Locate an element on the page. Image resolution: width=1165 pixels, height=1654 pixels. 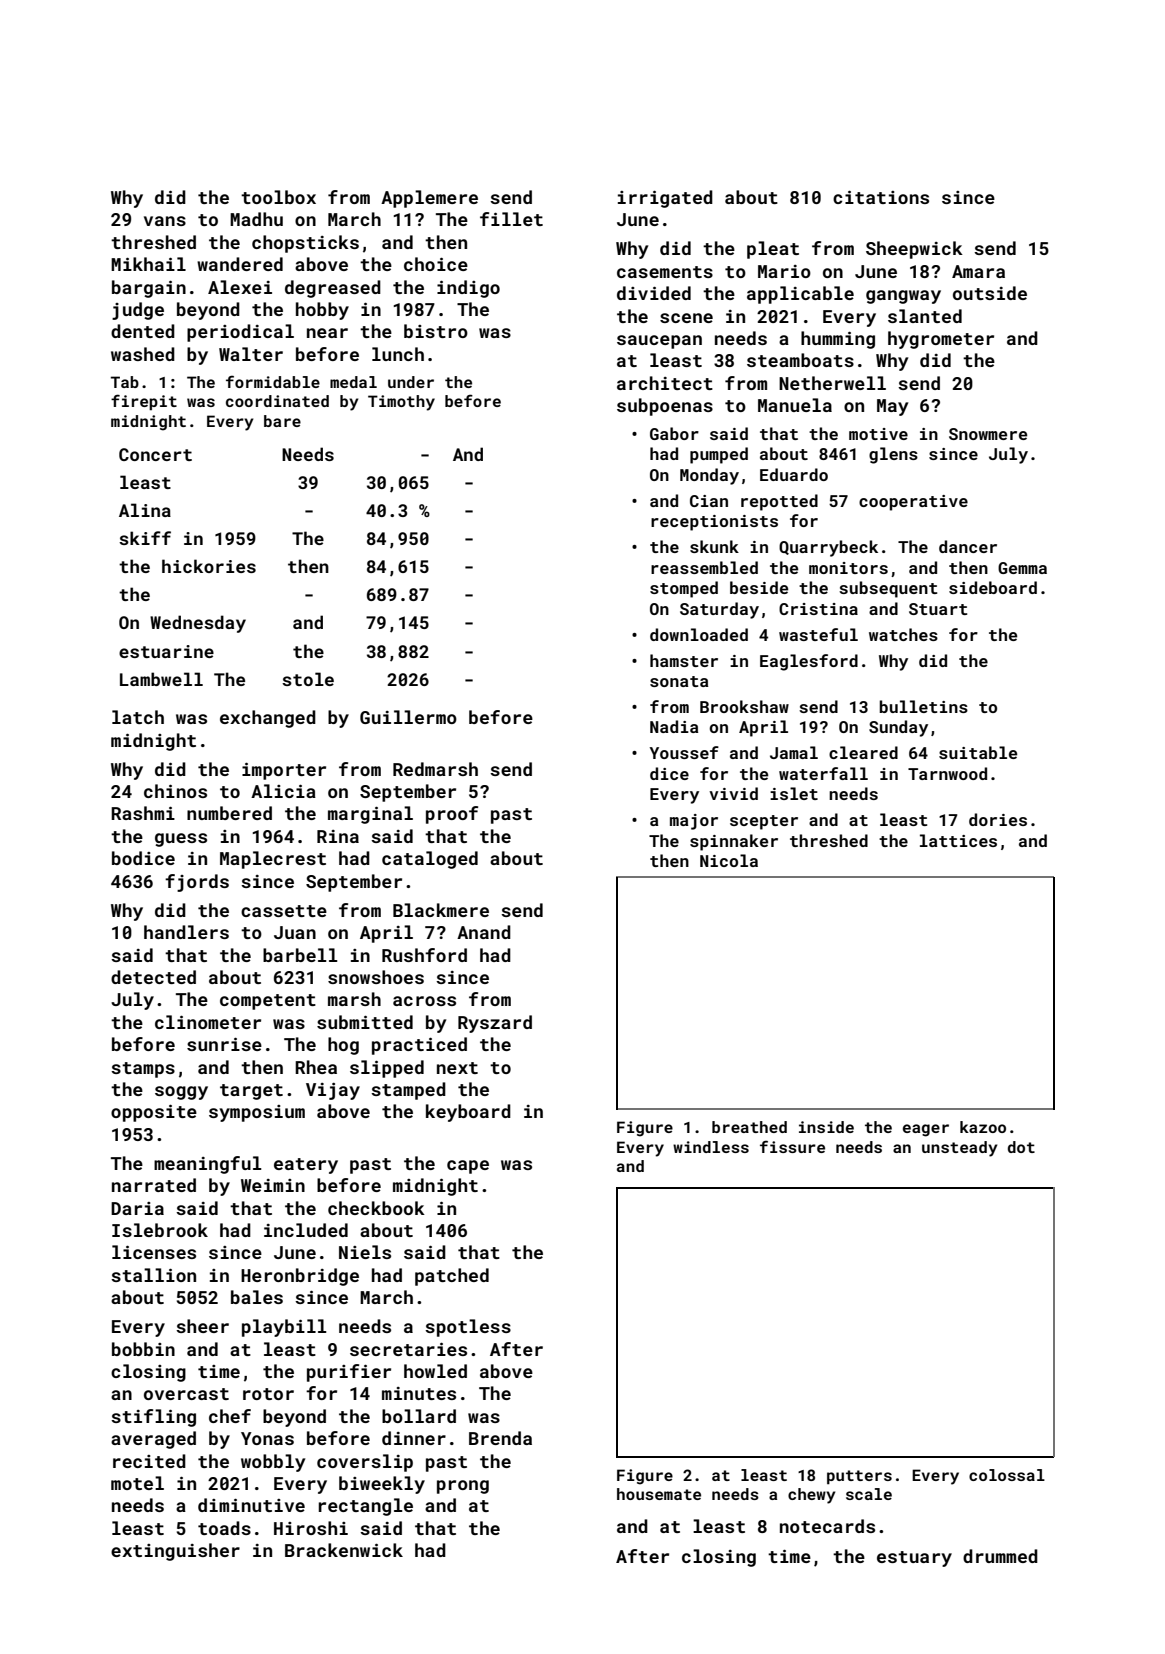
bare is located at coordinates (282, 421).
